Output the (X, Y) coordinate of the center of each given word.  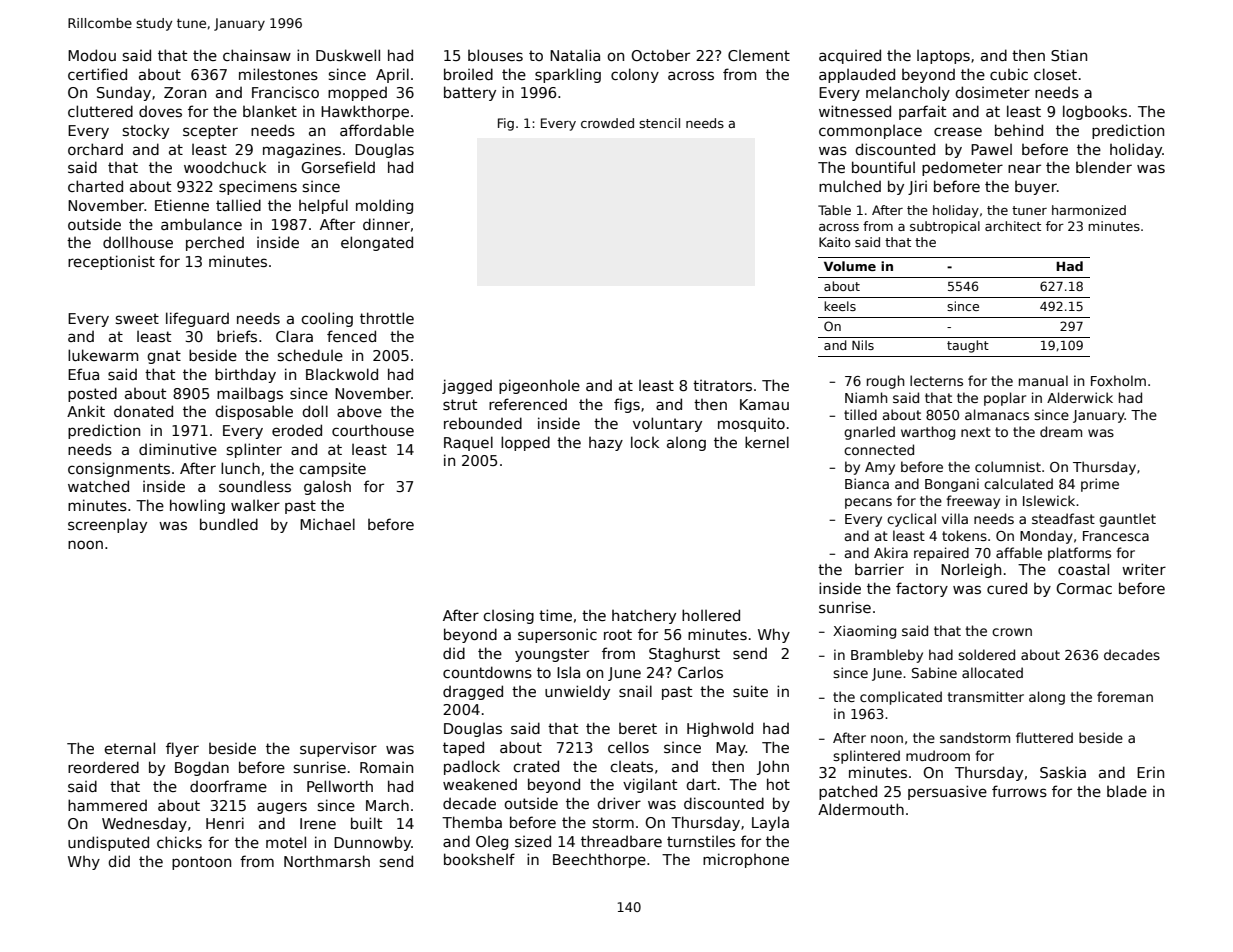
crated (536, 766)
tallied (238, 205)
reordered (103, 767)
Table (834, 210)
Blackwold (342, 374)
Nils (863, 345)
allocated (992, 672)
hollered (711, 615)
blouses (495, 55)
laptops (943, 57)
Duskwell (348, 55)
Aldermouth (861, 809)
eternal (129, 748)
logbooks (1095, 112)
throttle (387, 318)
